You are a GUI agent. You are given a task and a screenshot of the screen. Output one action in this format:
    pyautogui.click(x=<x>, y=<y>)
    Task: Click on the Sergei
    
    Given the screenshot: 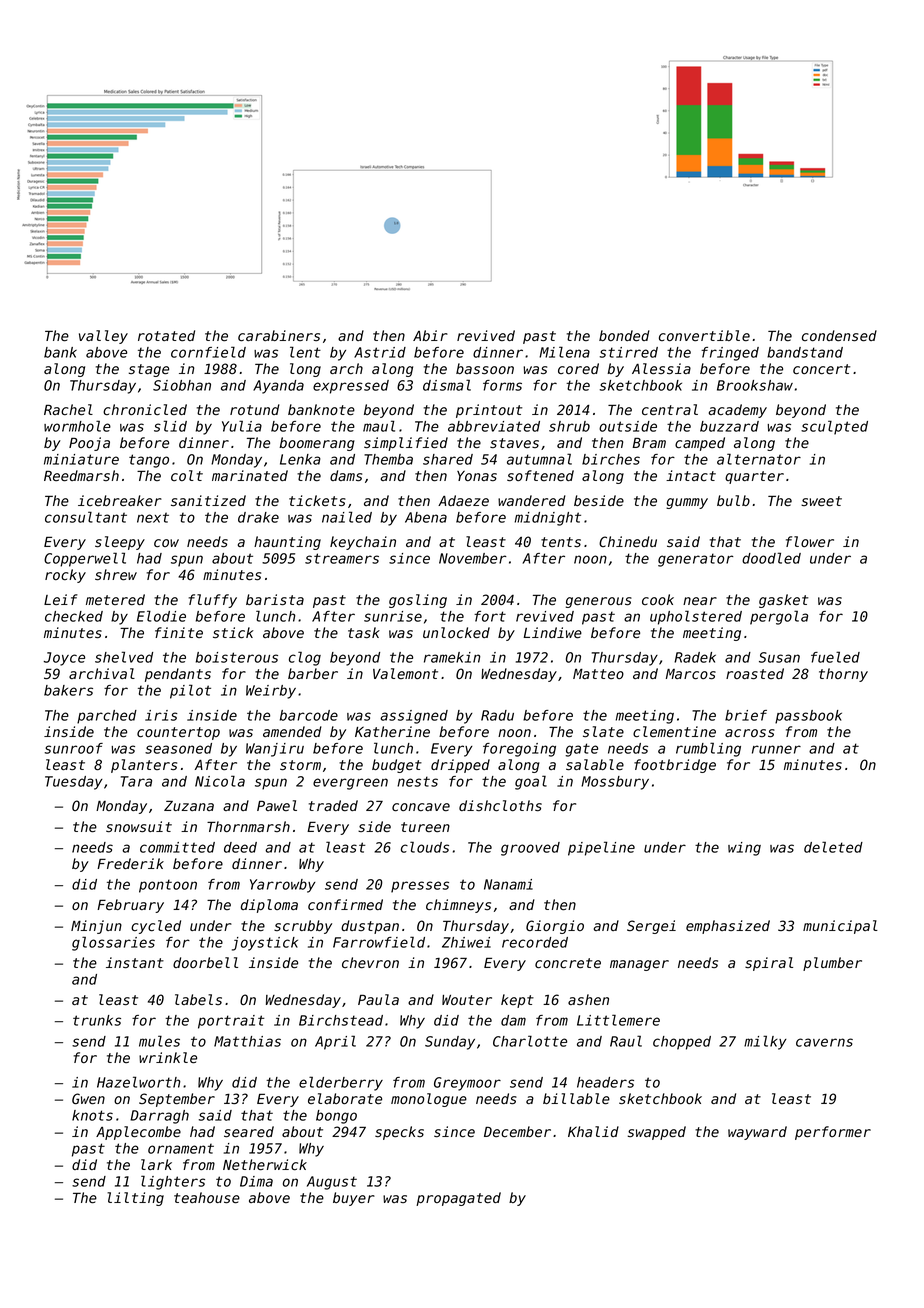 What is the action you would take?
    pyautogui.click(x=651, y=927)
